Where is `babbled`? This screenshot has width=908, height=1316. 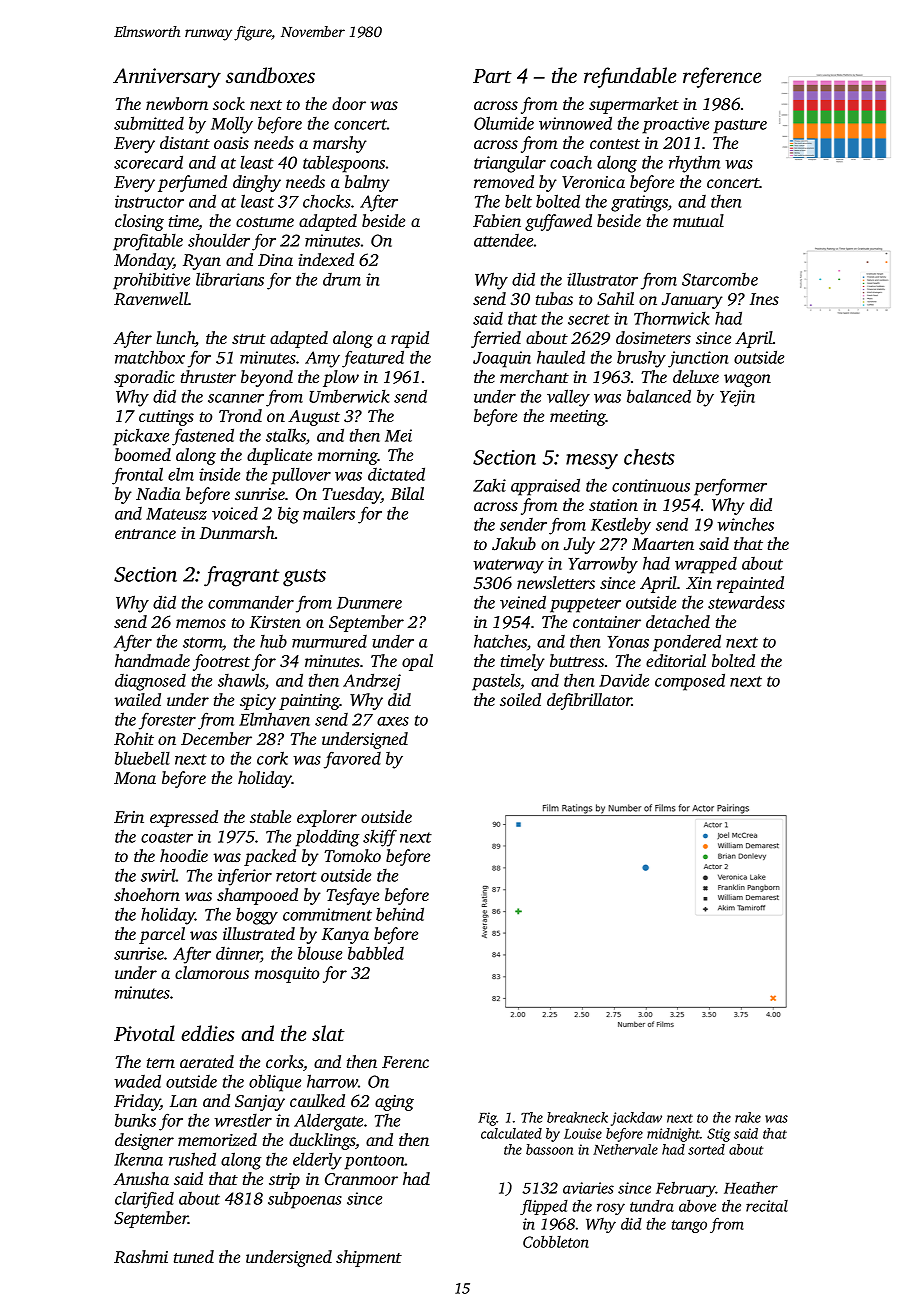
babbled is located at coordinates (376, 953).
